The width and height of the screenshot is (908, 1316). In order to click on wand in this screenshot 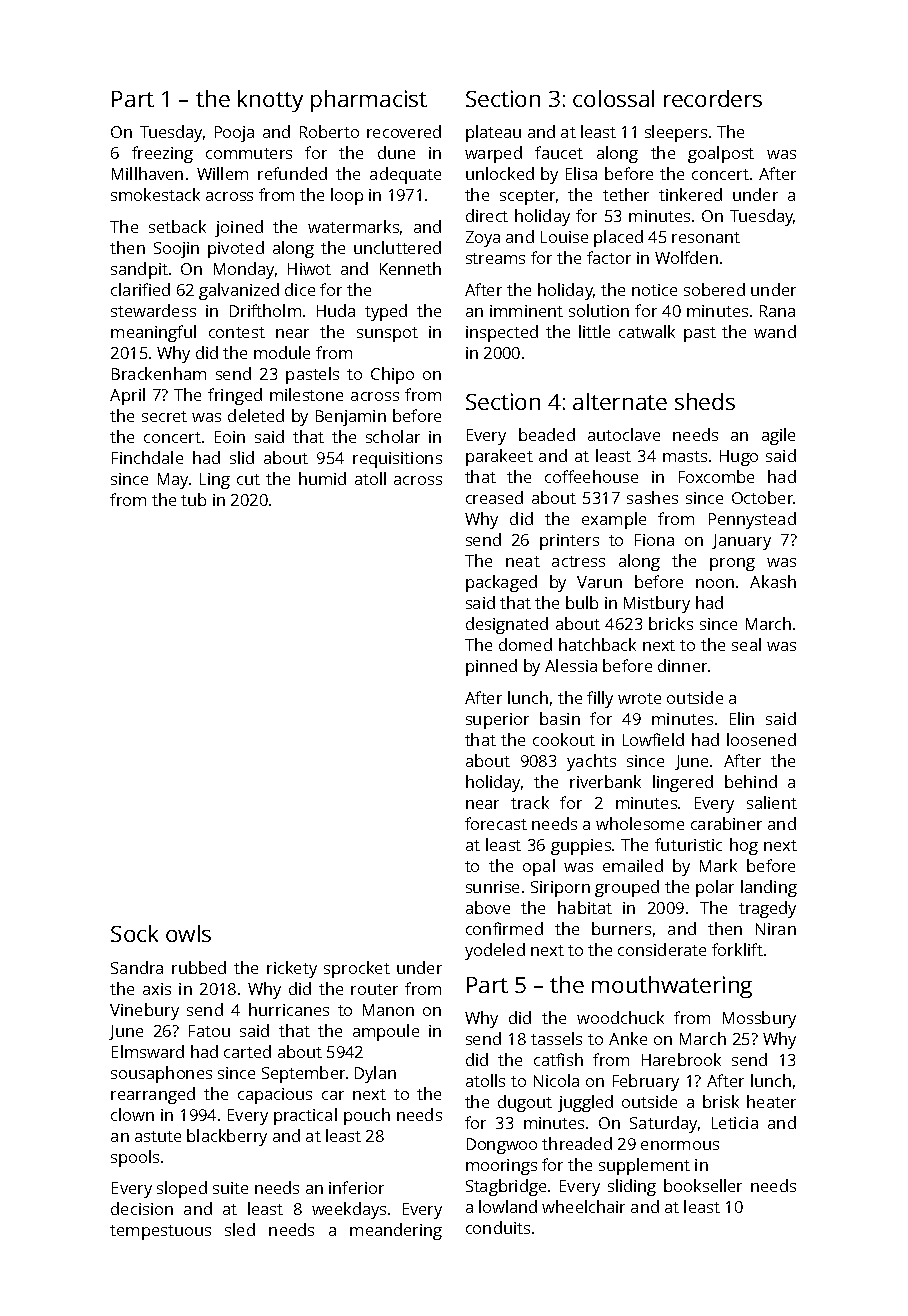, I will do `click(775, 331)`.
